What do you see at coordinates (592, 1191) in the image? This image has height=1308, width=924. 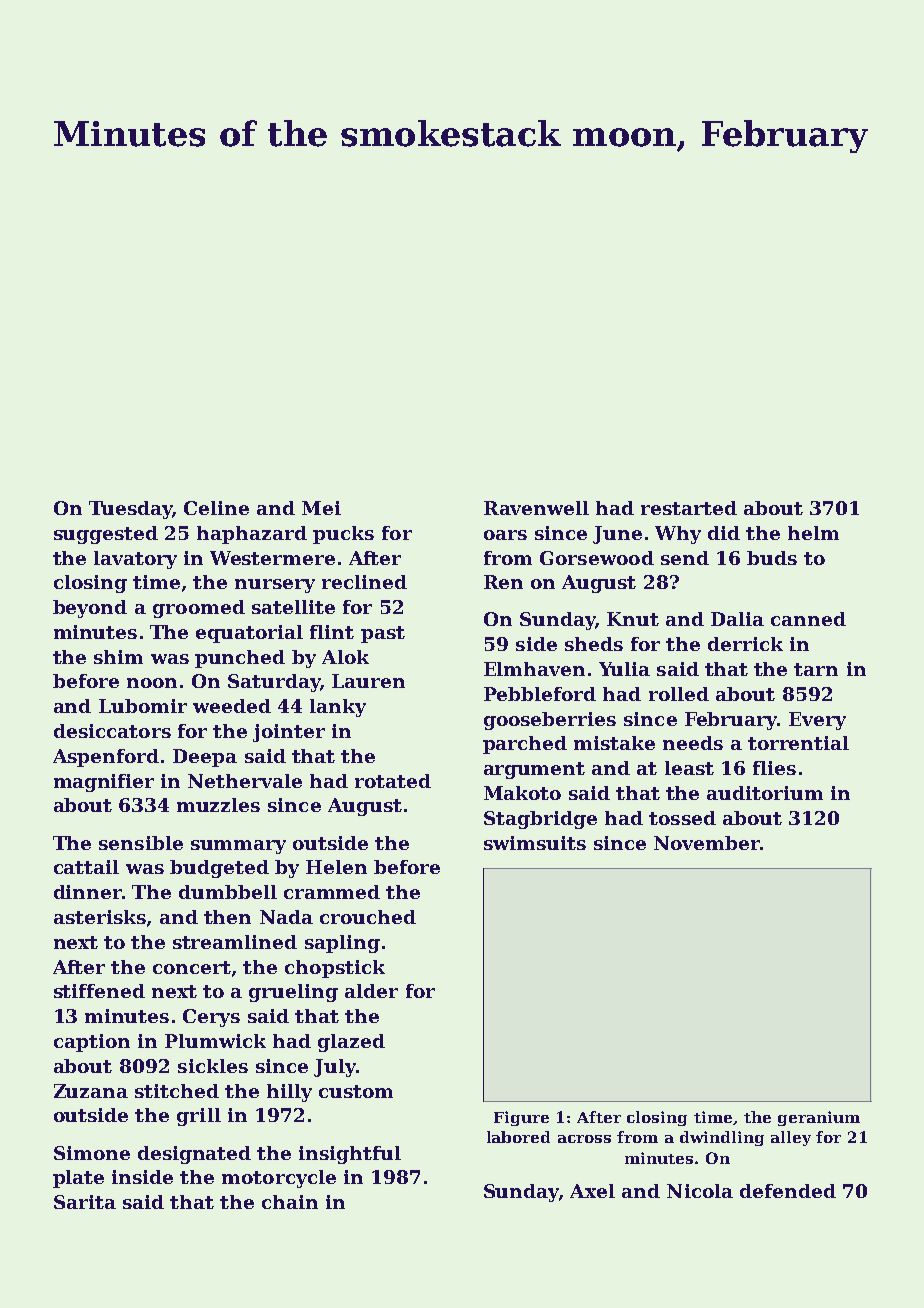 I see `Axel` at bounding box center [592, 1191].
